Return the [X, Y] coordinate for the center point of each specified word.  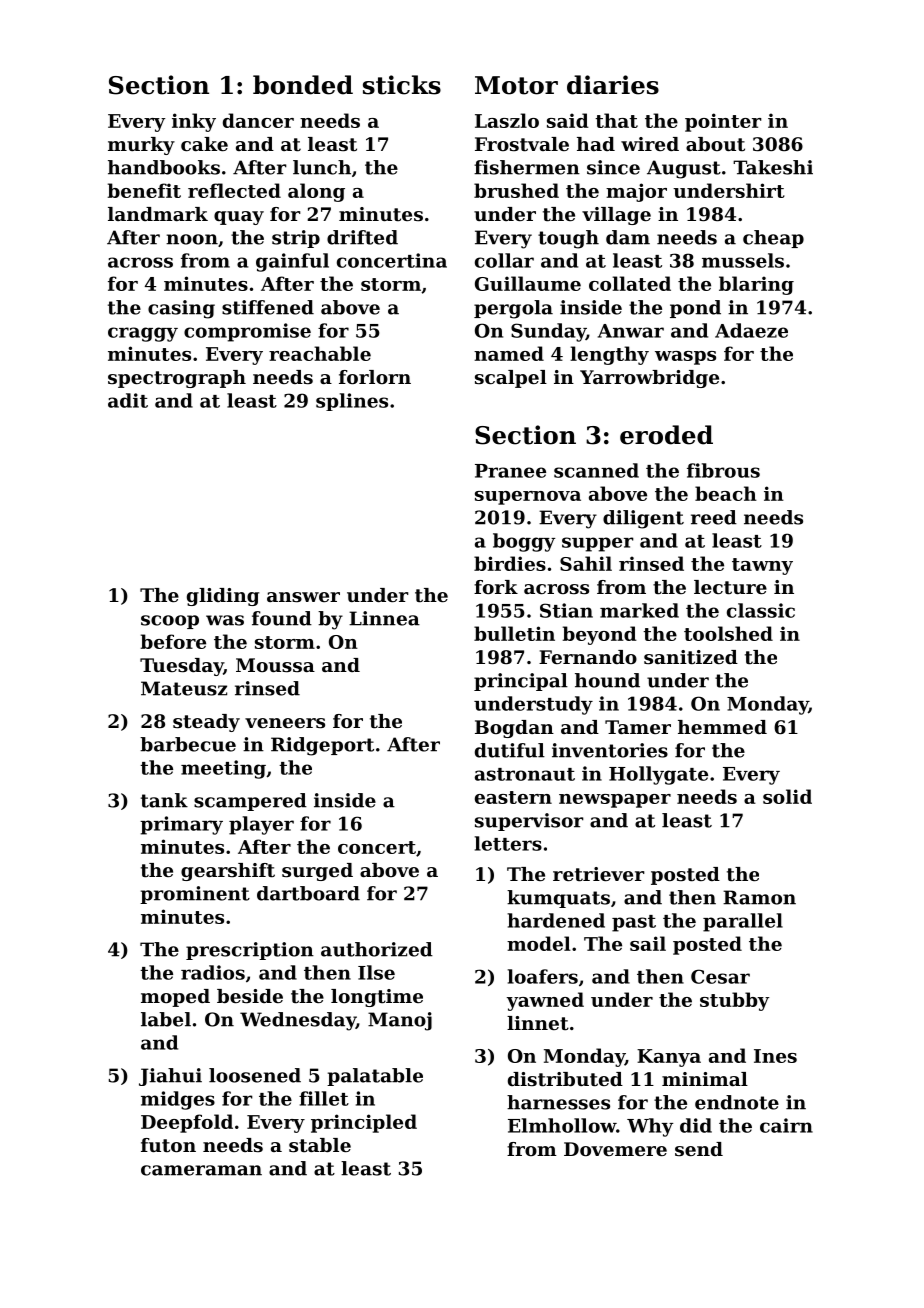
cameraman [201, 1170]
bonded [303, 85]
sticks [402, 85]
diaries [613, 85]
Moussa [275, 665]
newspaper [615, 801]
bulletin [514, 633]
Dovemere [615, 1149]
